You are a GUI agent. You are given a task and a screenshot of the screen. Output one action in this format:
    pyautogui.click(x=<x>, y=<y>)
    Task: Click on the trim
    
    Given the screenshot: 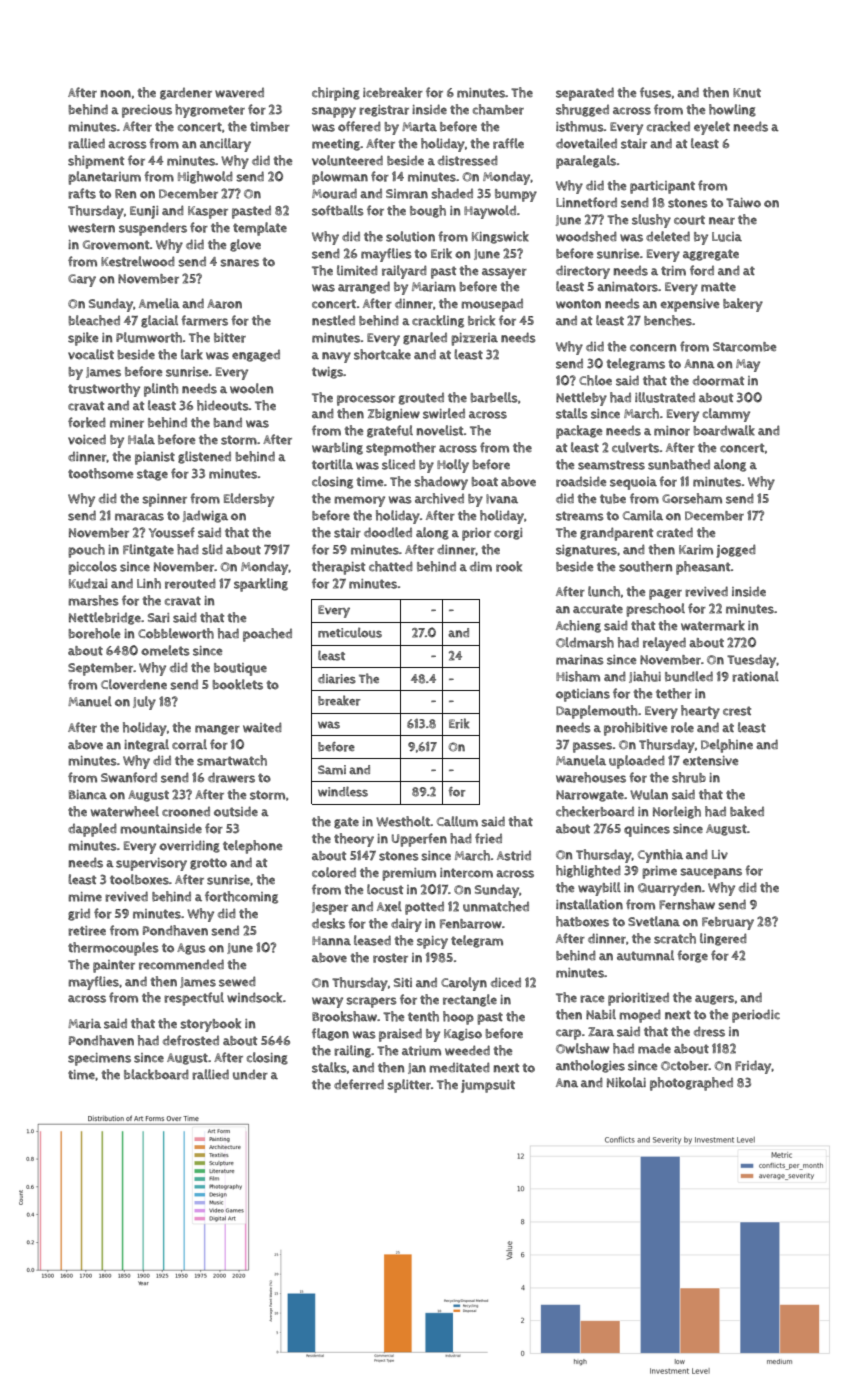 What is the action you would take?
    pyautogui.click(x=673, y=271)
